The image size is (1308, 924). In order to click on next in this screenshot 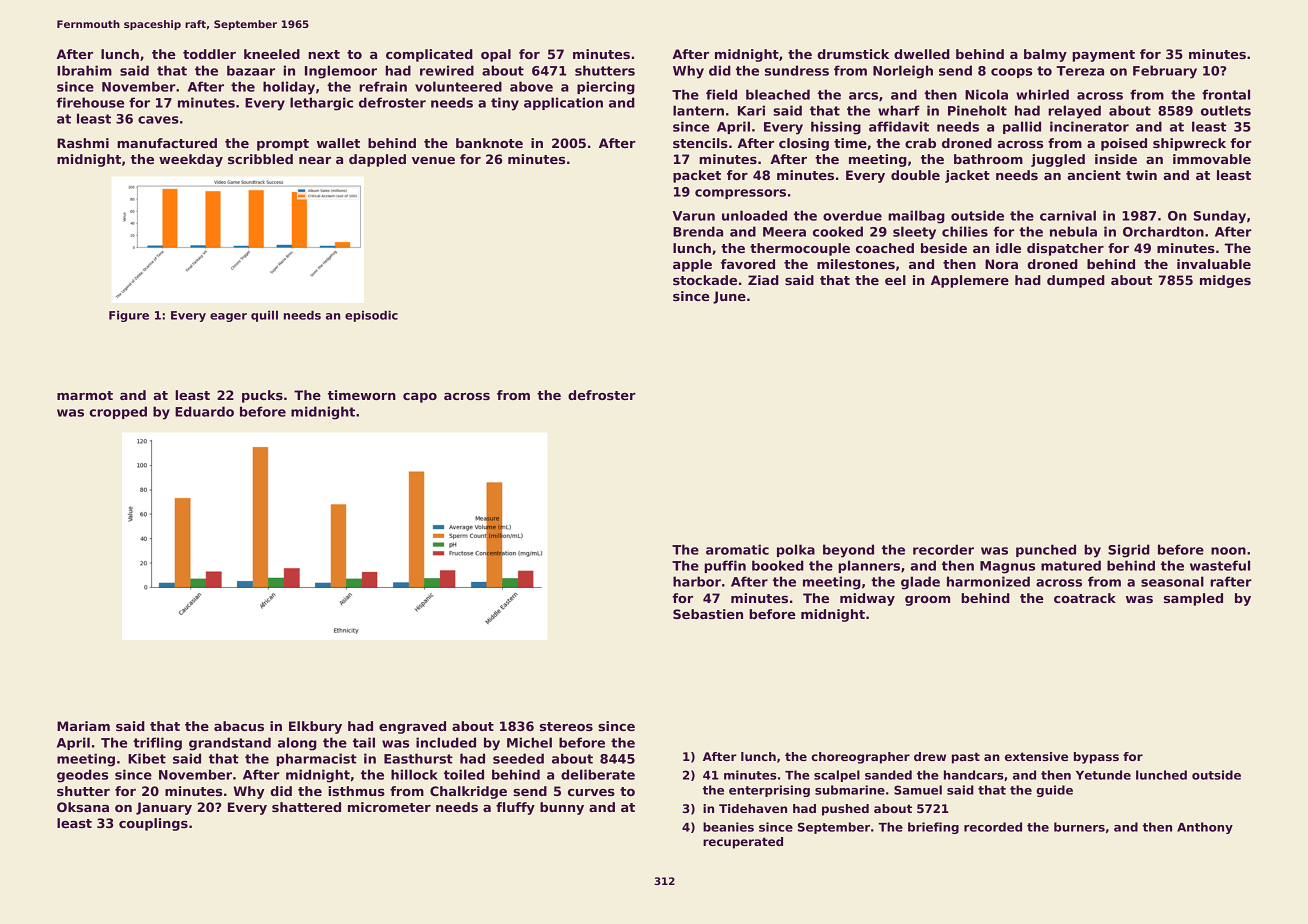, I will do `click(324, 54)`.
